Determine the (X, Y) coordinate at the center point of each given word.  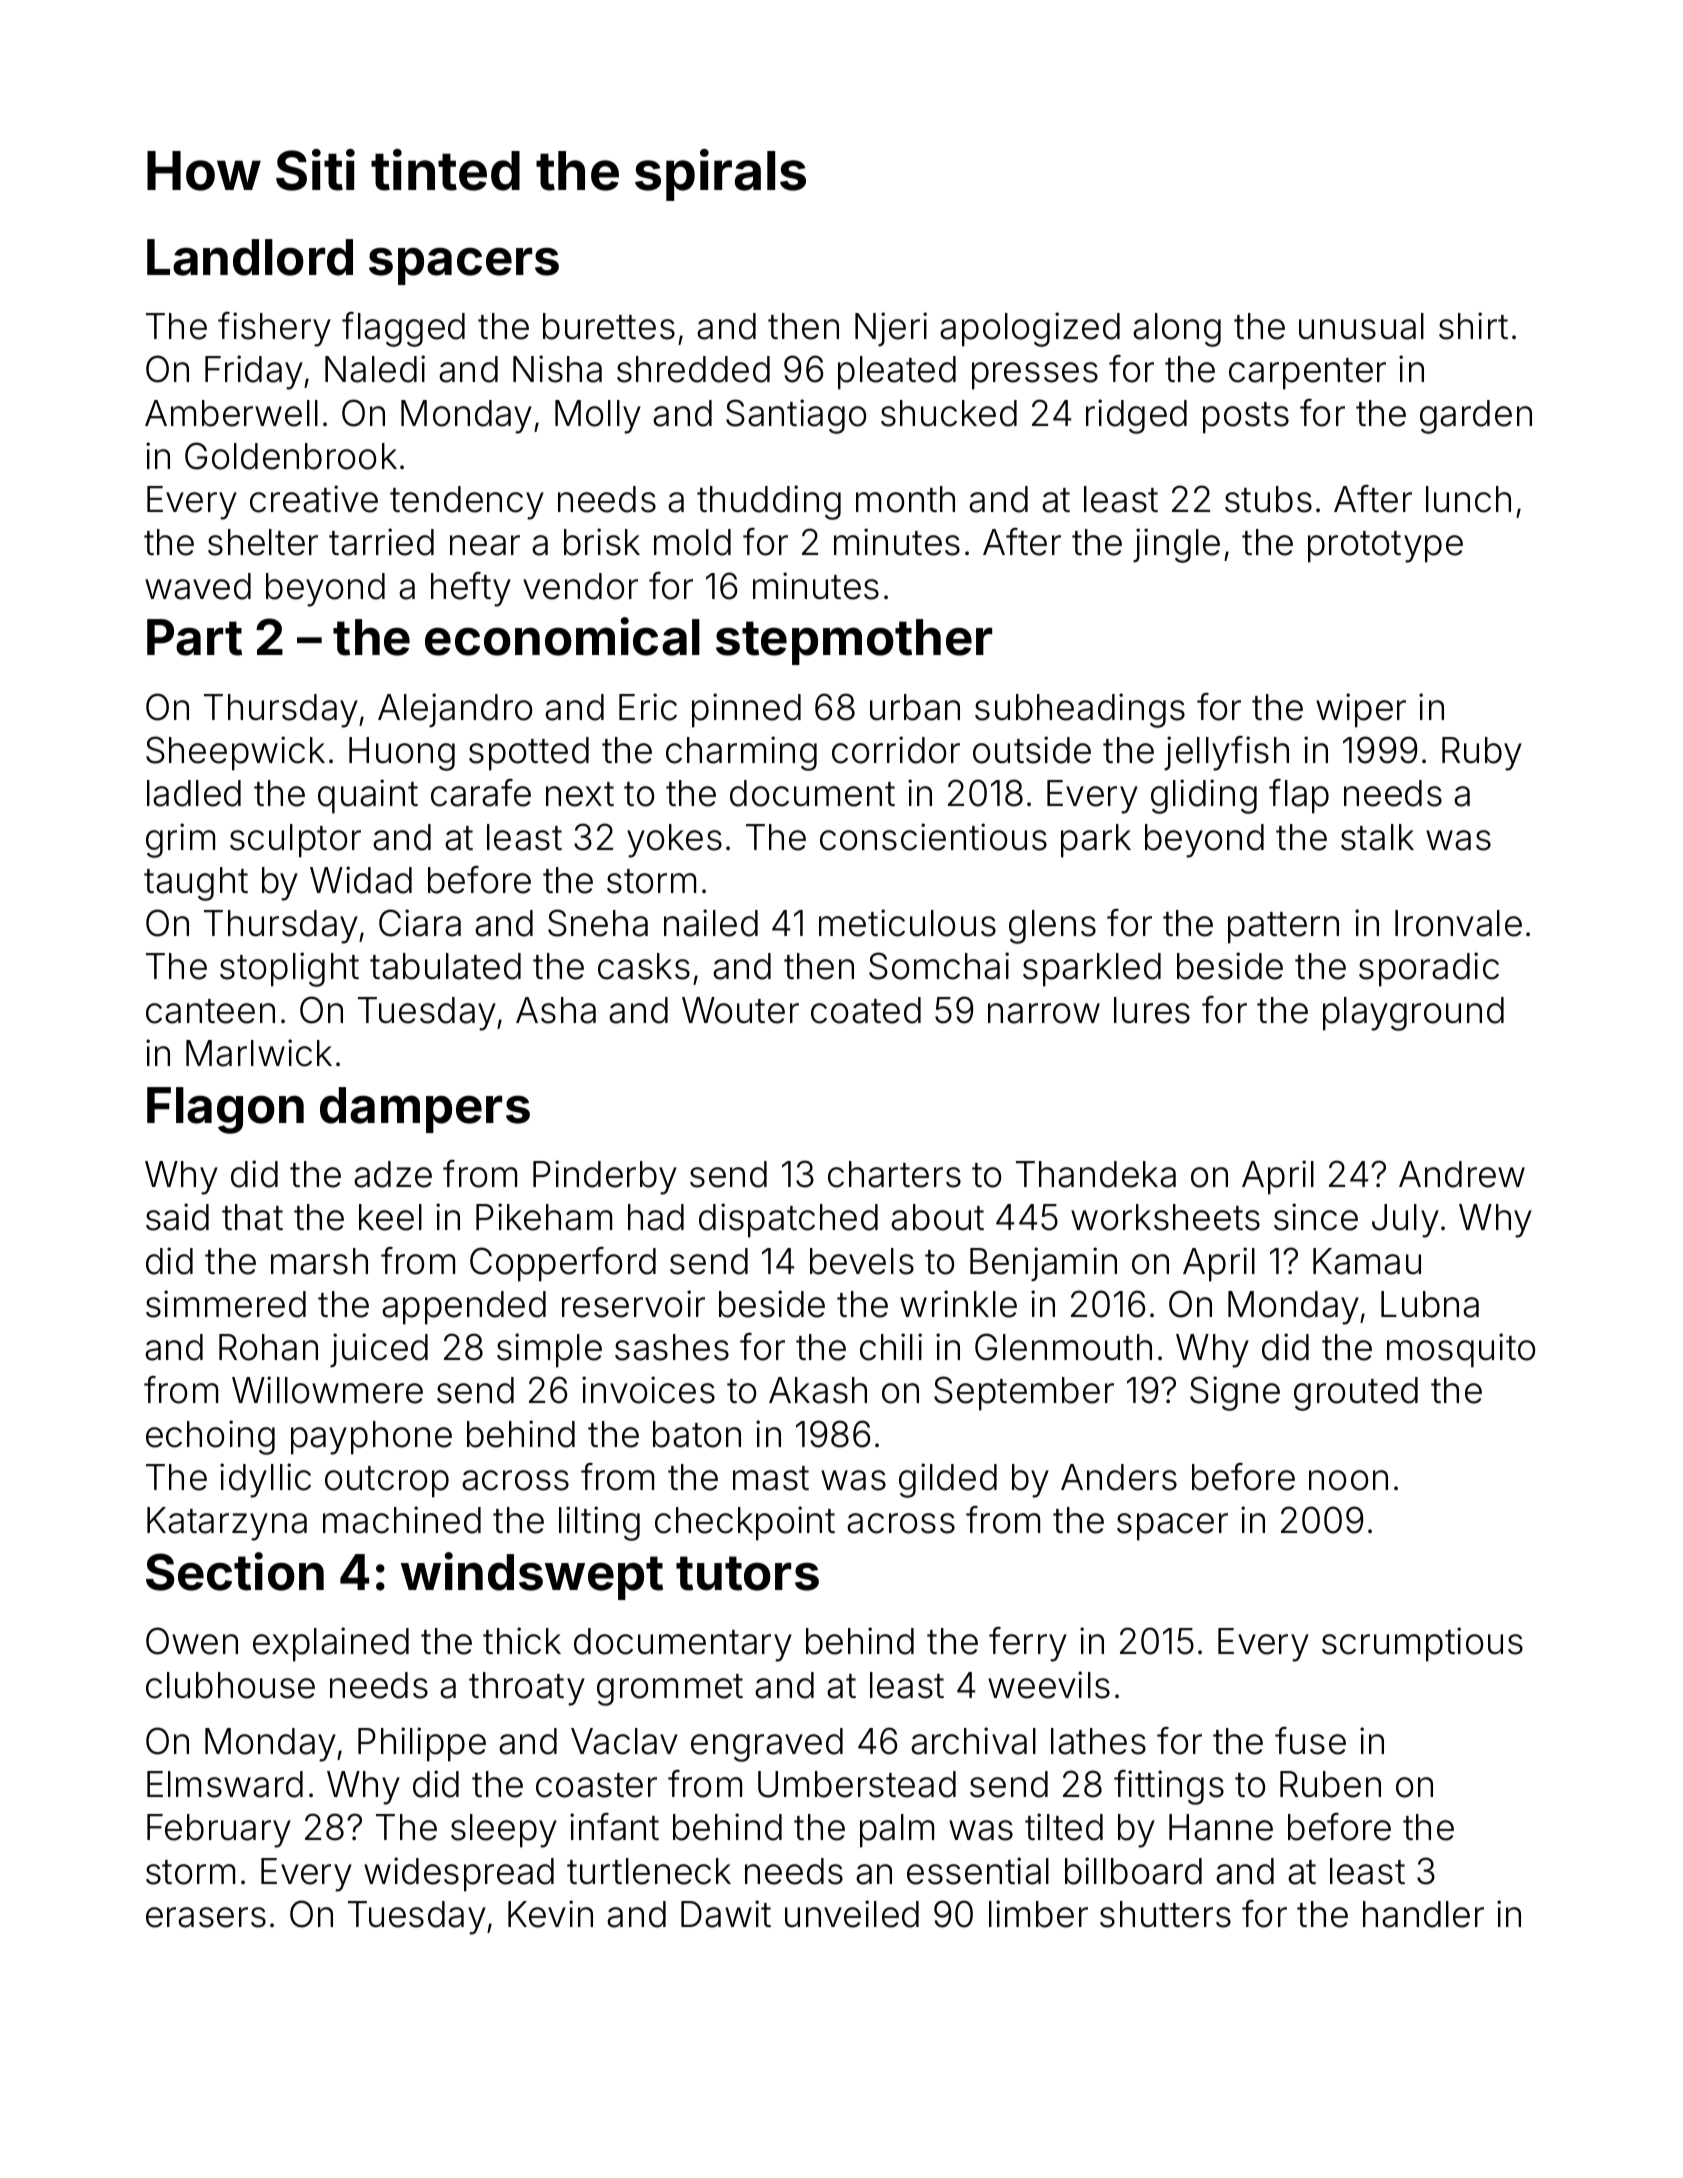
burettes (609, 326)
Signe (1235, 1393)
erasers (206, 1917)
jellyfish (1226, 753)
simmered (226, 1304)
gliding (1204, 796)
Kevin (550, 1914)
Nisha (557, 369)
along (1177, 330)
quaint (368, 796)
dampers (425, 1110)
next (580, 794)
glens (1052, 927)
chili (891, 1347)
